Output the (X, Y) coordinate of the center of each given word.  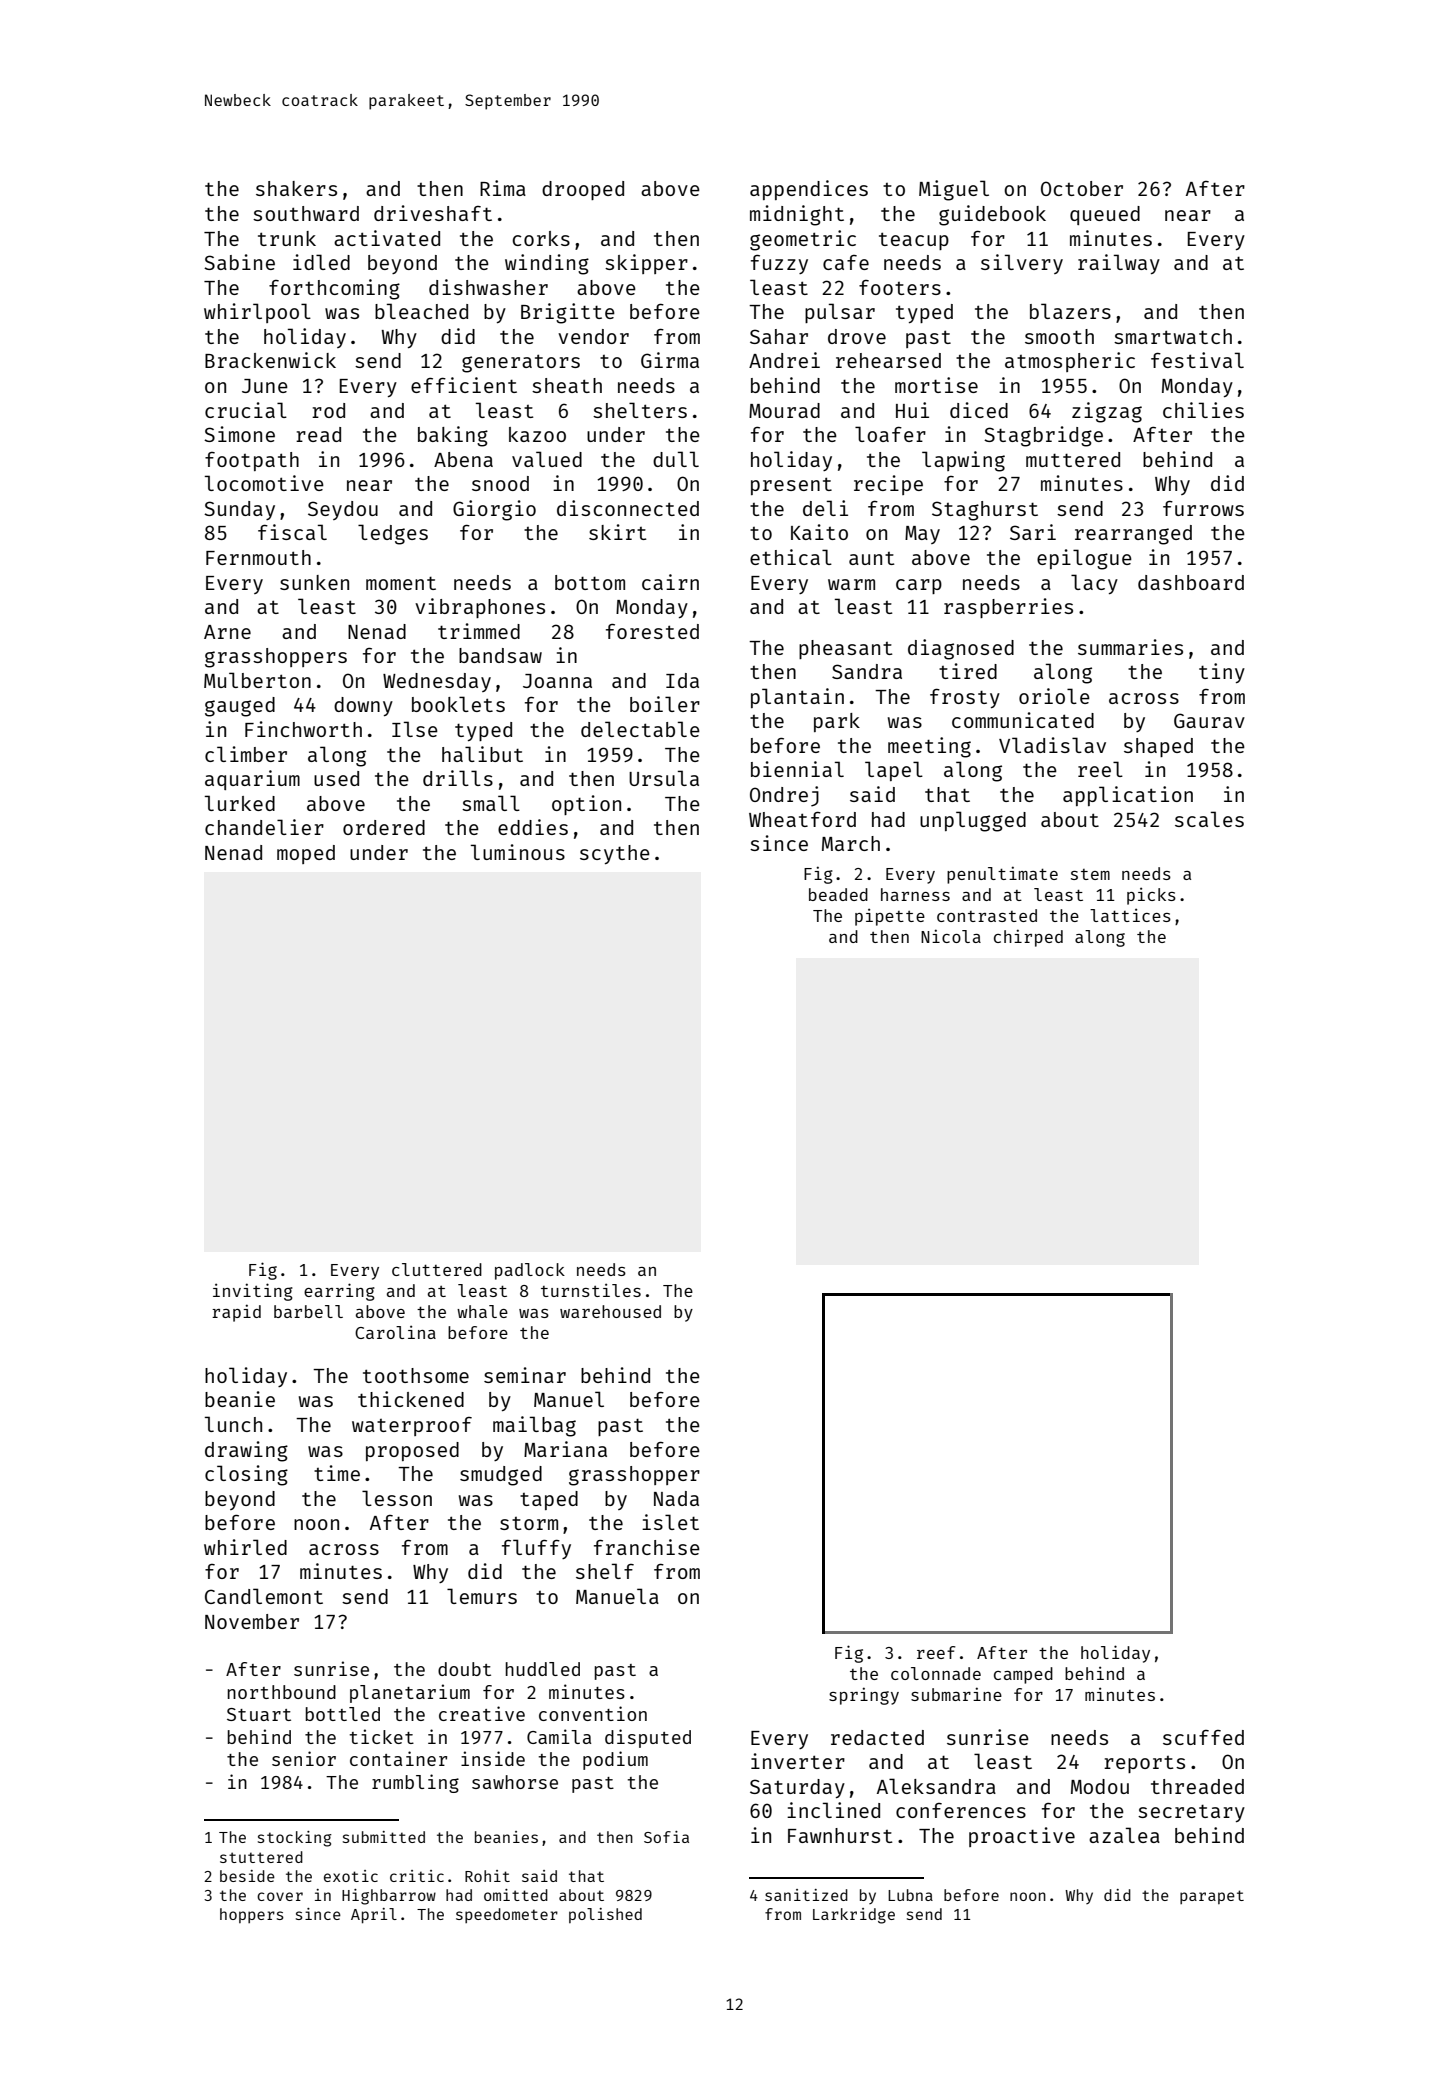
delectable (640, 729)
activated (387, 238)
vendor (593, 336)
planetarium (410, 1693)
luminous (518, 852)
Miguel (954, 190)
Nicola (951, 936)
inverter (798, 1761)
